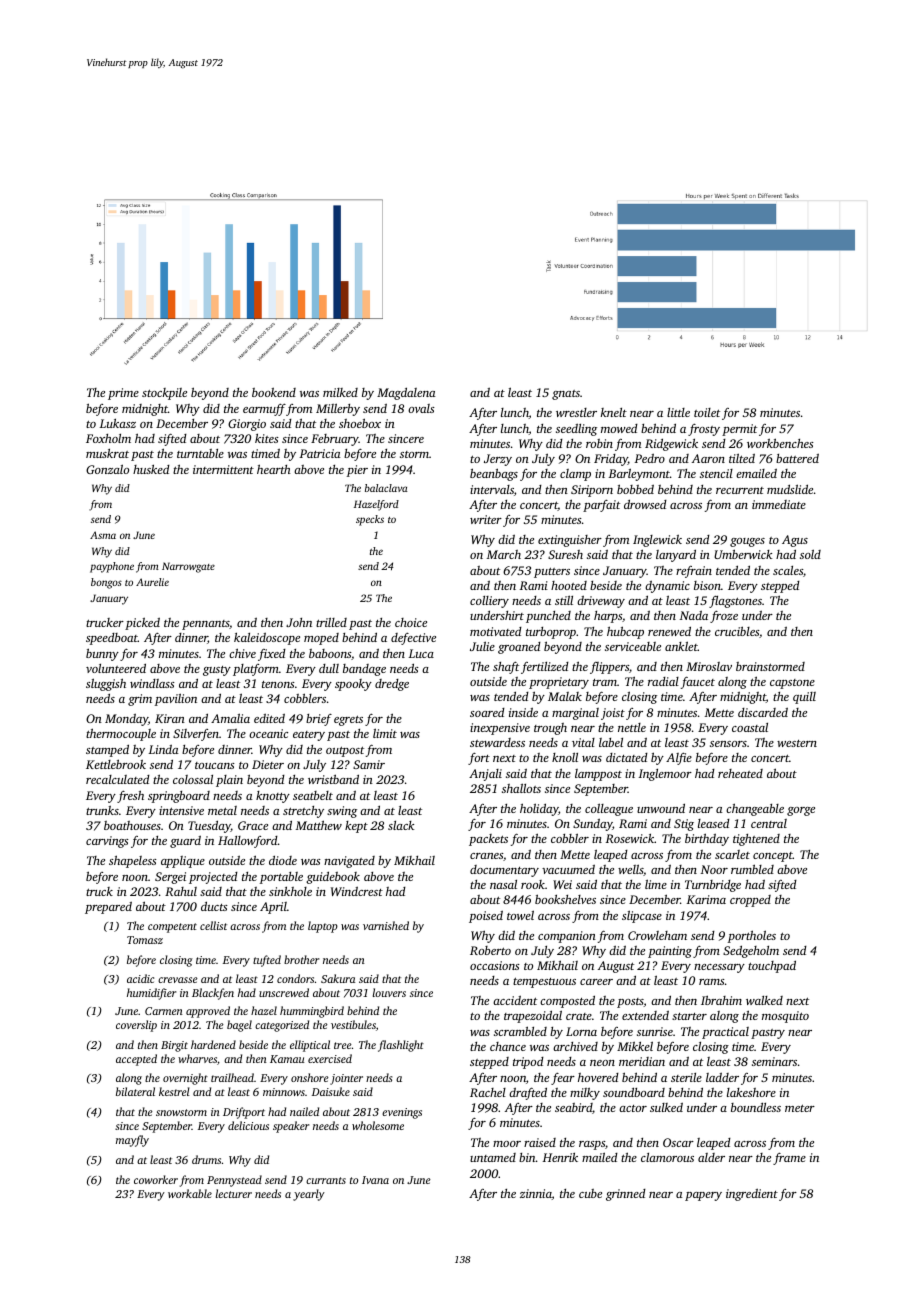 The width and height of the page is (908, 1316). Describe the element at coordinates (406, 393) in the page. I see `Magdalena` at that location.
